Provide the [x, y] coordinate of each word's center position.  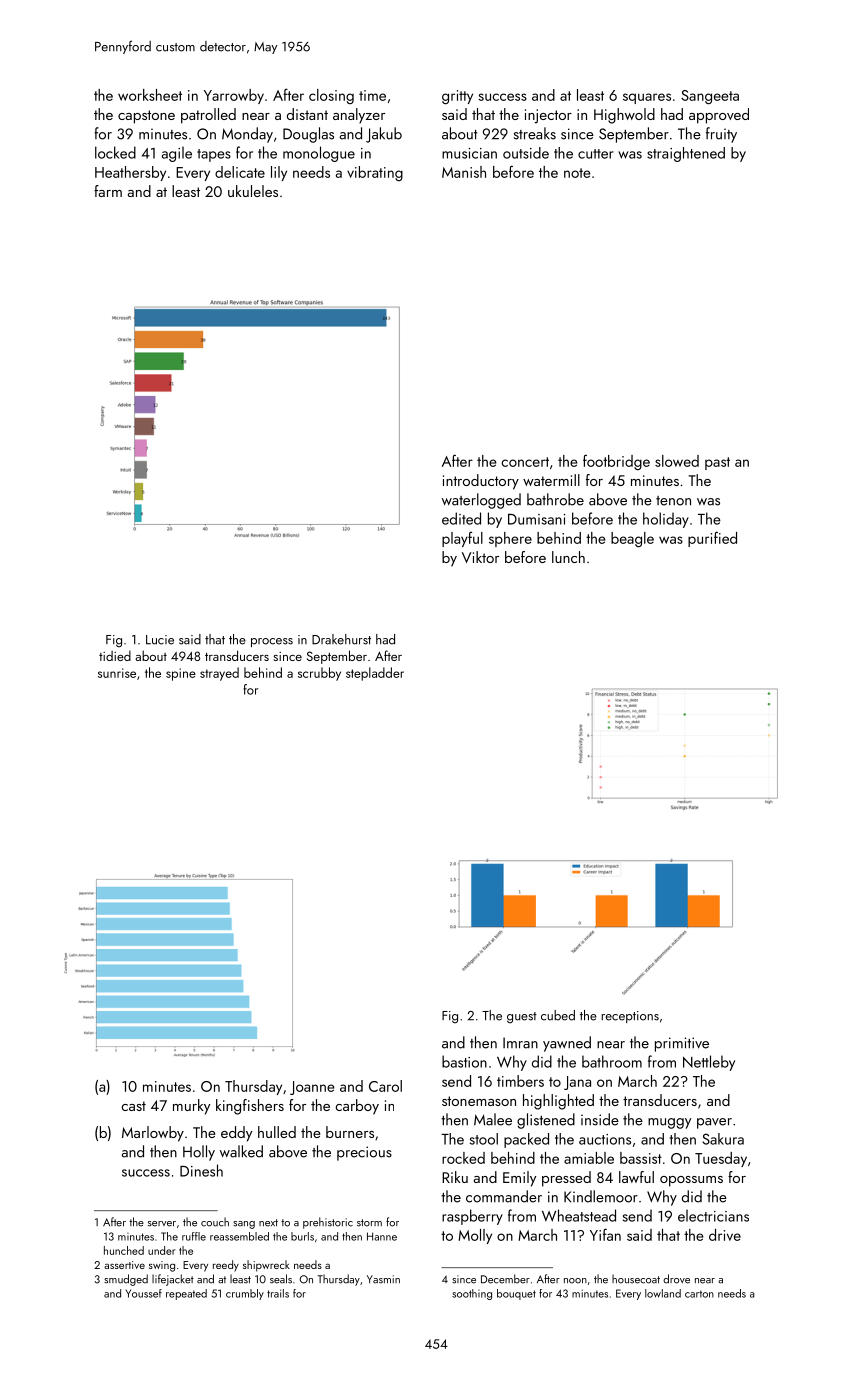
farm [108, 191]
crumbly [245, 1294]
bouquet [516, 1294]
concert [525, 462]
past [717, 463]
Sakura [723, 1139]
